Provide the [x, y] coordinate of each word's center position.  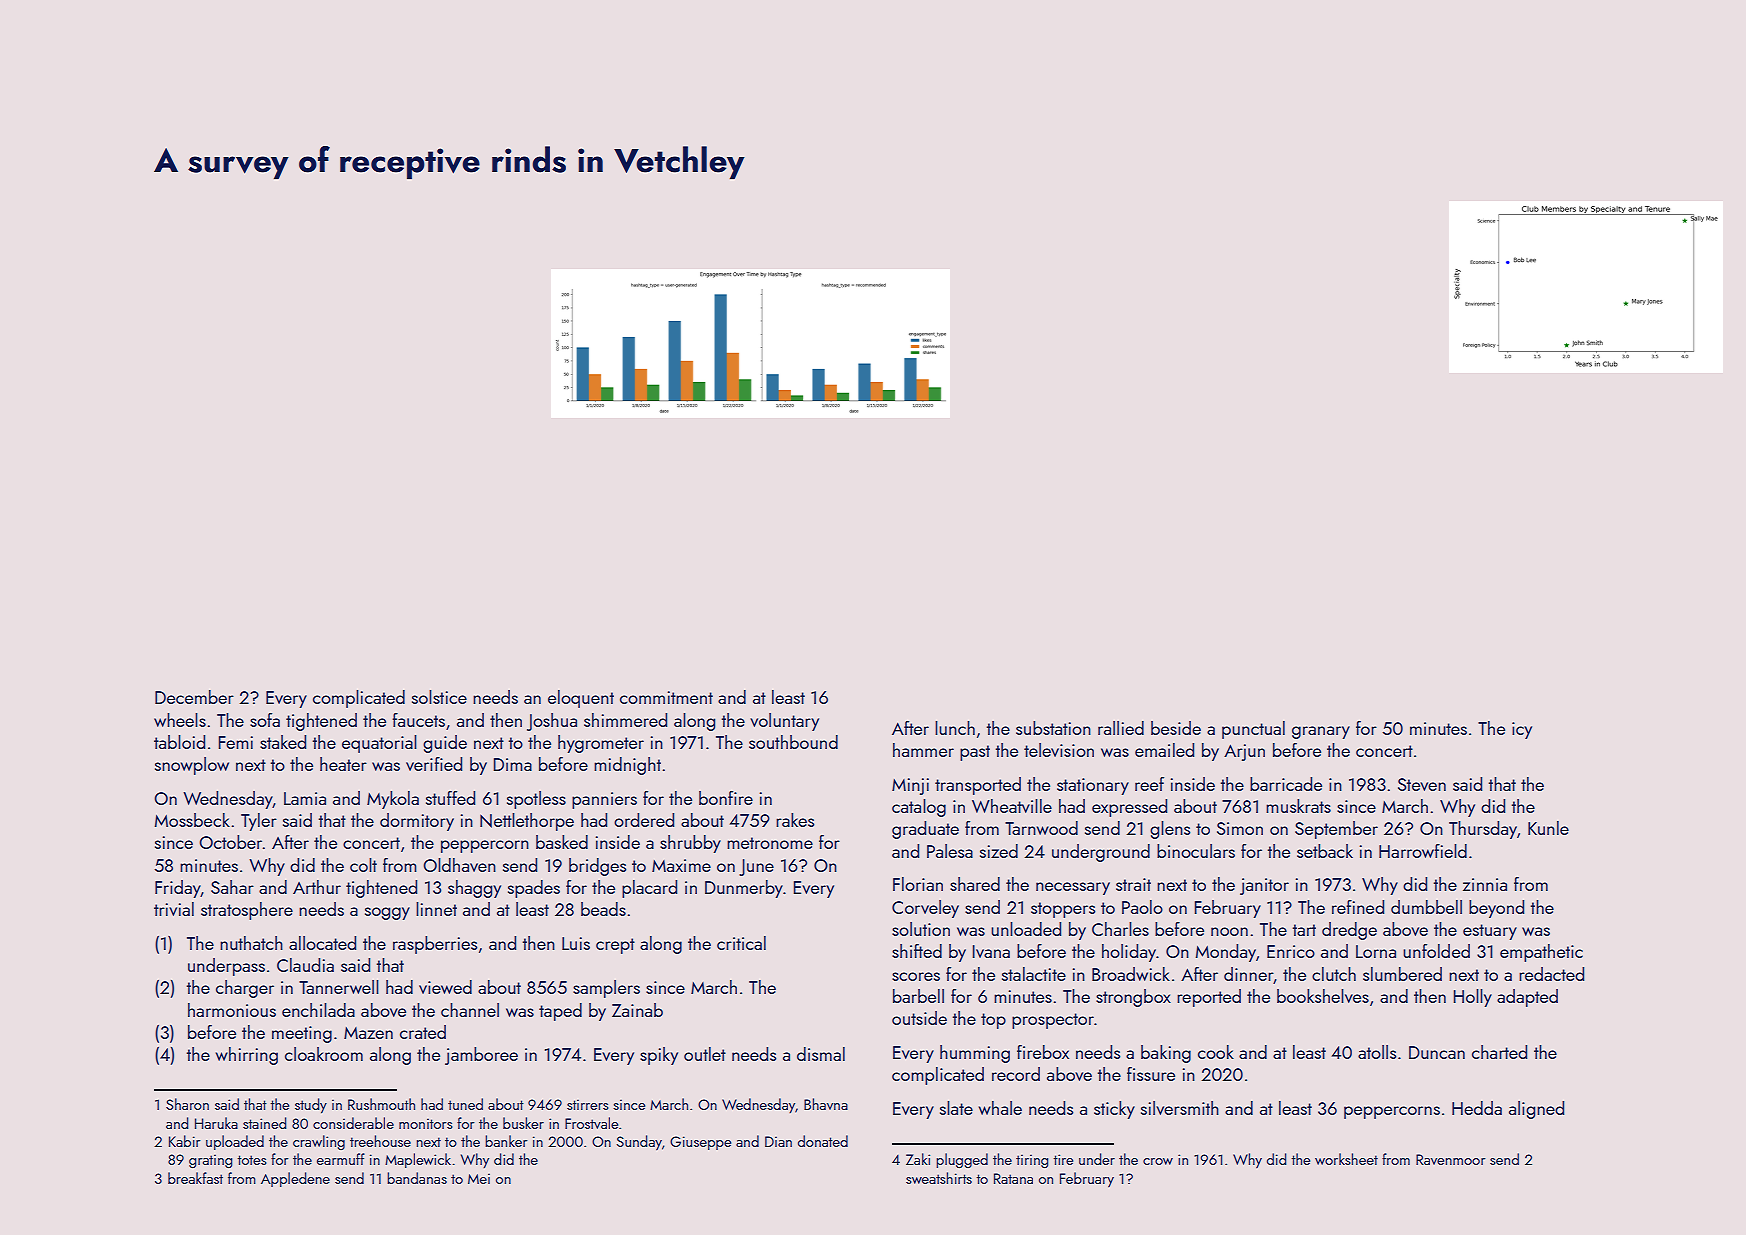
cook [1216, 1052]
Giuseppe [700, 1143]
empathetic [1541, 953]
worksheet [1346, 1159]
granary [1321, 732]
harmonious [232, 1010]
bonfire [726, 798]
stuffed [450, 798]
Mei [479, 1178]
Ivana [991, 951]
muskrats [1298, 806]
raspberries [435, 945]
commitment [666, 697]
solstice [439, 697]
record [1016, 1074]
